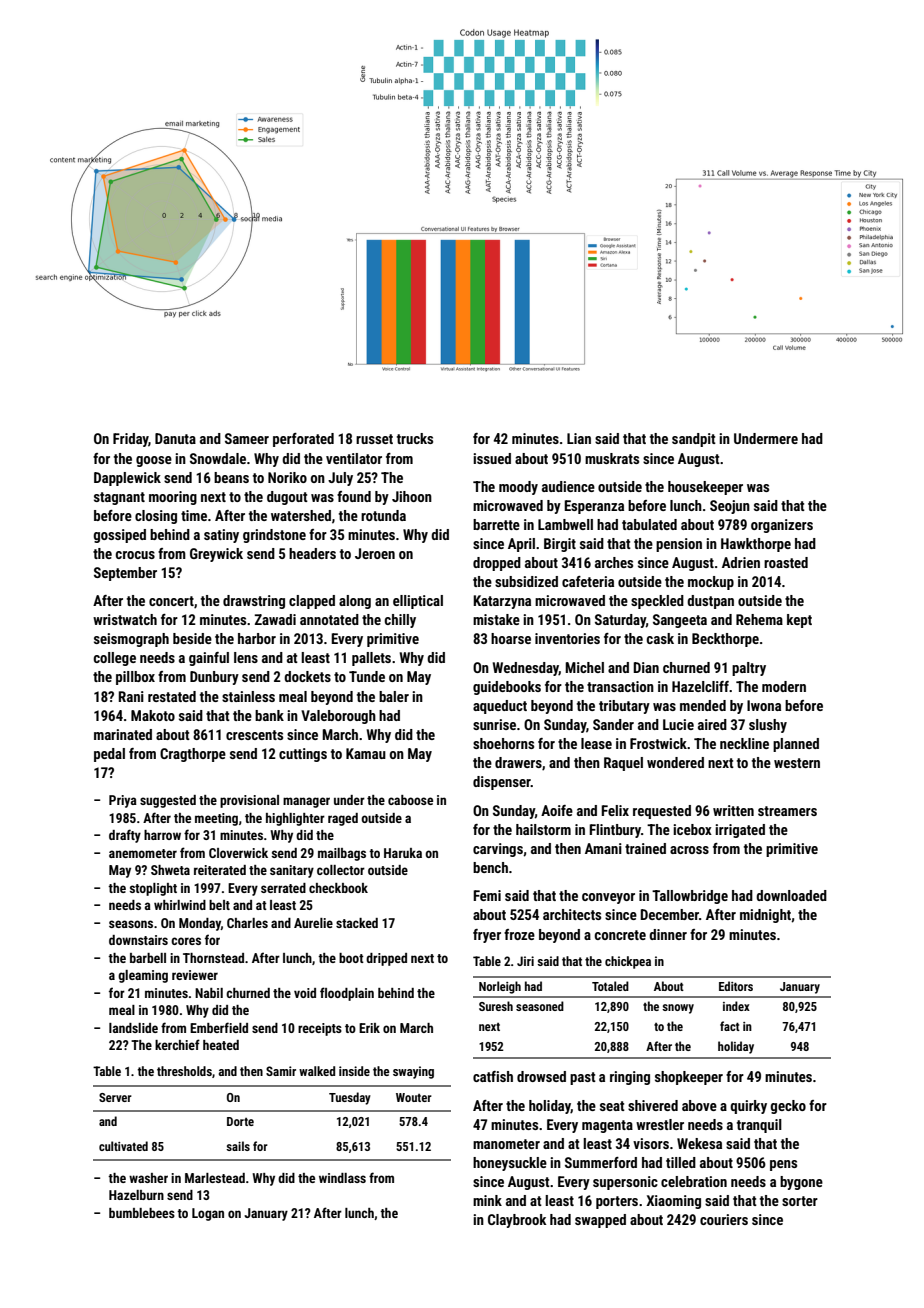 The width and height of the page is (924, 1308). I want to click on tabulated, so click(649, 524).
